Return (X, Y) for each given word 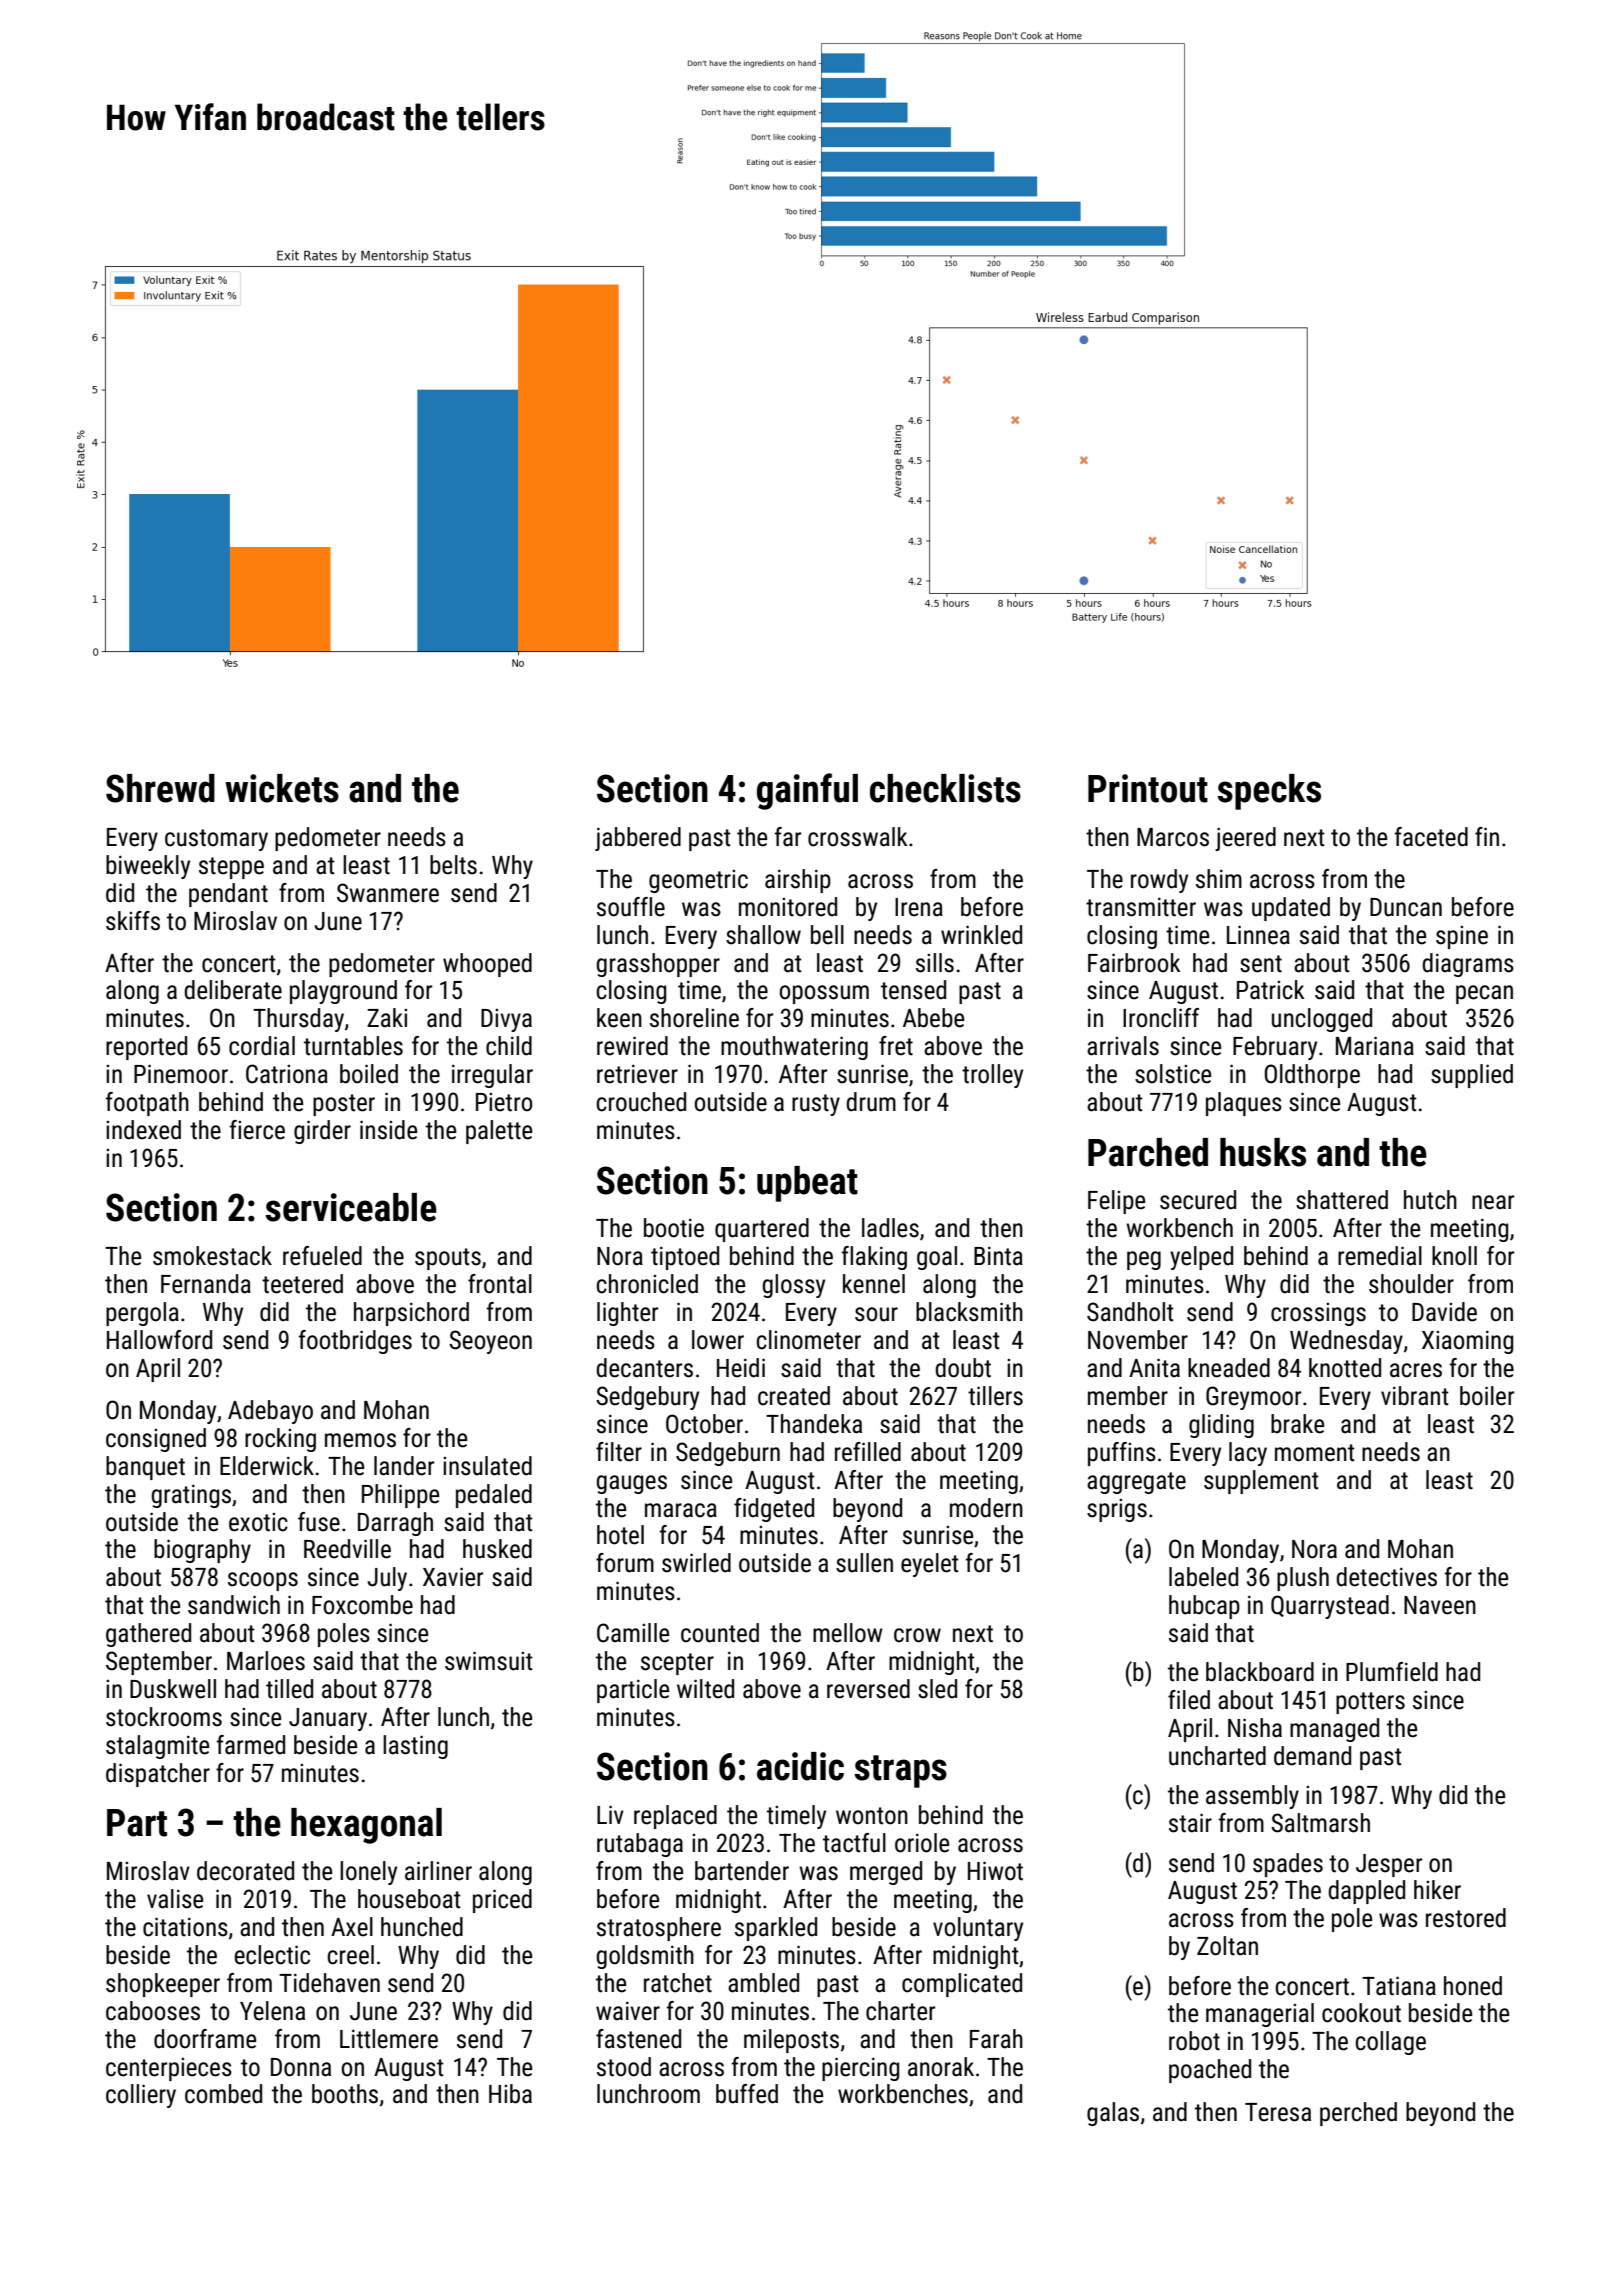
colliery (141, 2096)
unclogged (1322, 1020)
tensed (913, 990)
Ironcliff (1161, 1018)
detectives (1386, 1577)
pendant (228, 895)
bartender (742, 1871)
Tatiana (1399, 1986)
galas (1113, 2114)
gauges (632, 1484)
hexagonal (366, 1826)
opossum (824, 994)
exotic (258, 1522)
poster (344, 1105)
